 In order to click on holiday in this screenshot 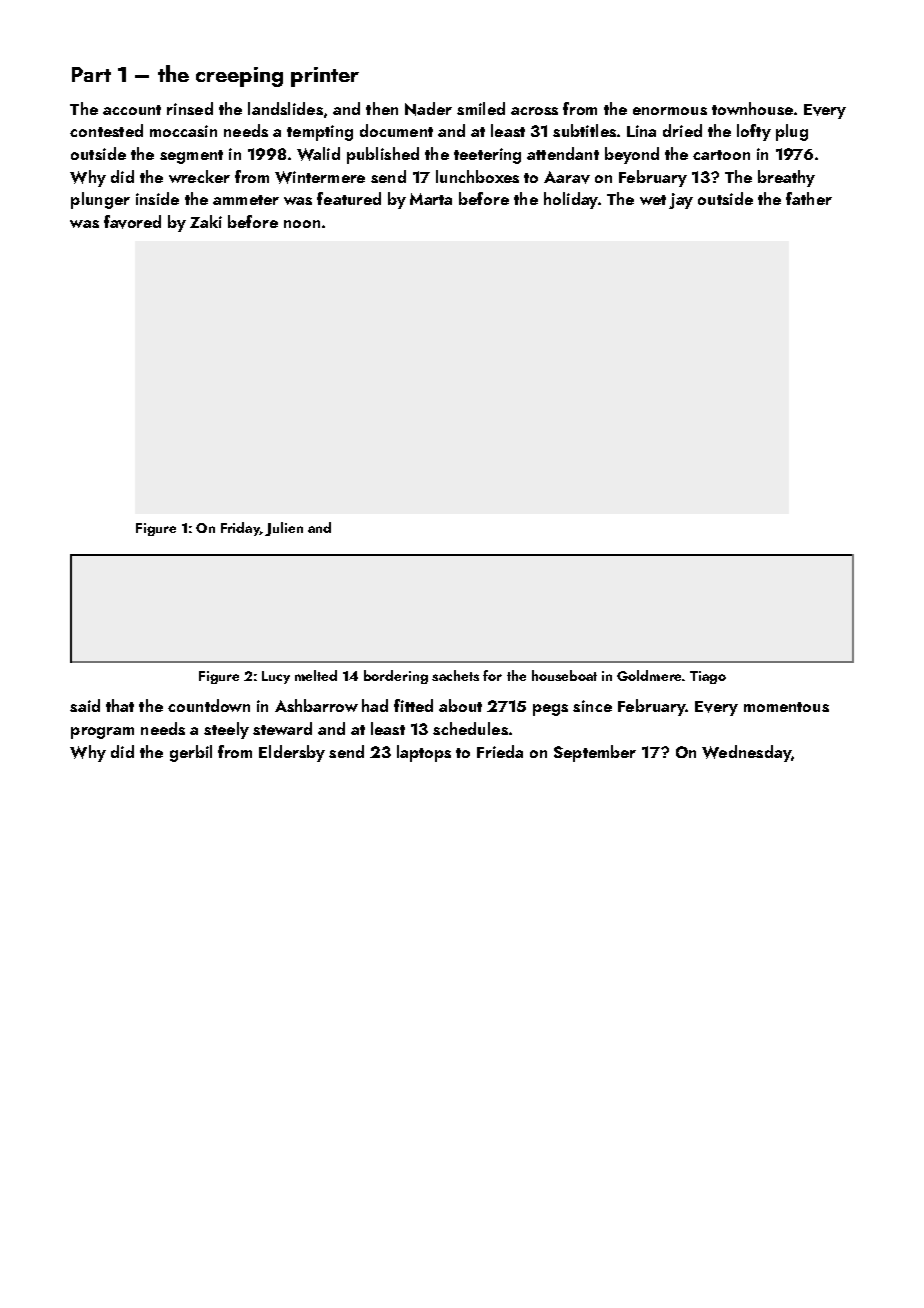, I will do `click(571, 200)`.
